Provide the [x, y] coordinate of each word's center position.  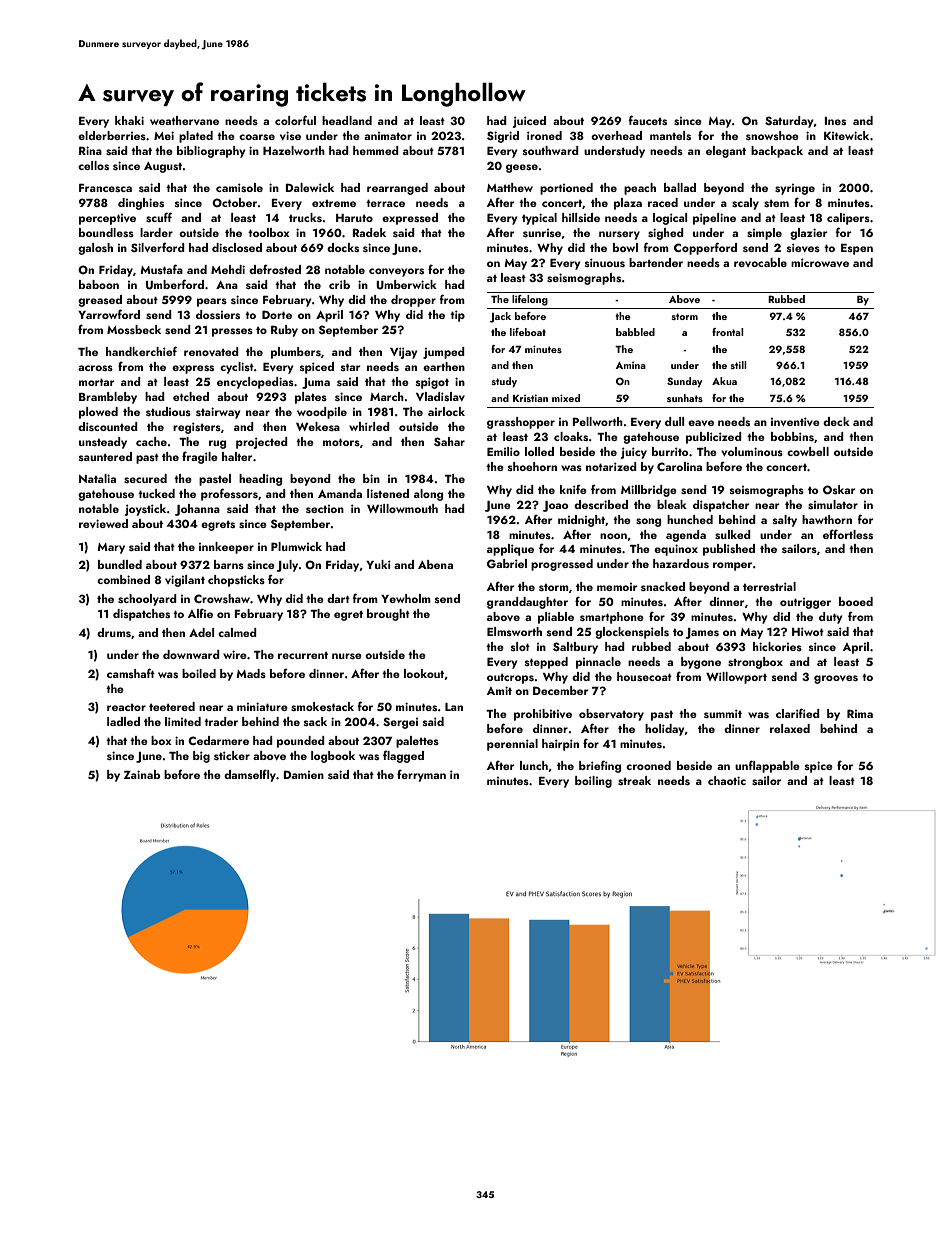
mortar [96, 382]
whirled [369, 426]
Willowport [736, 678]
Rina [90, 150]
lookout [424, 673]
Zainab [142, 774]
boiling [593, 782]
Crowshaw [222, 598]
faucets [648, 120]
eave [701, 423]
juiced [529, 122]
